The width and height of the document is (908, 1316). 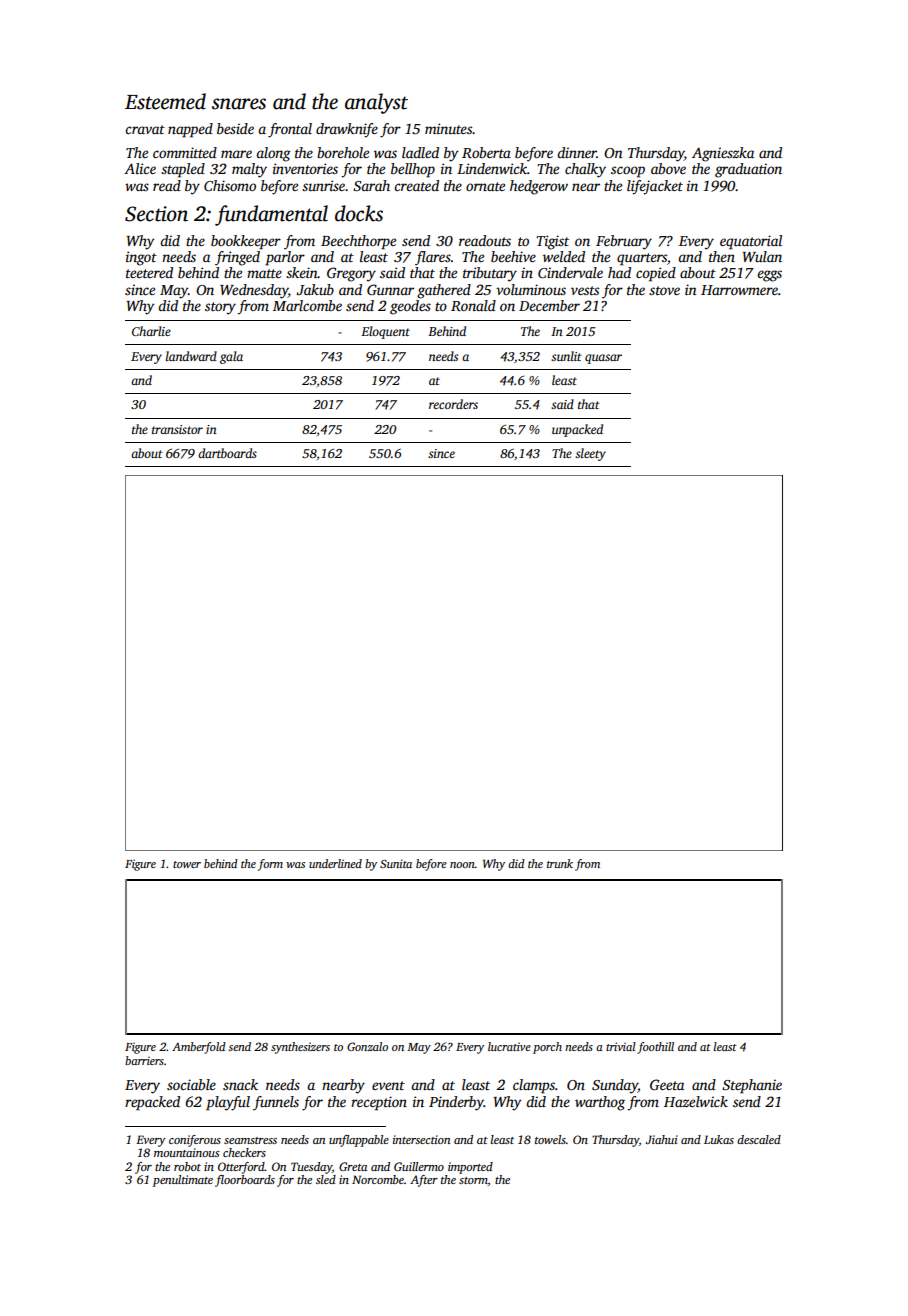 I want to click on unpacked, so click(x=577, y=430).
